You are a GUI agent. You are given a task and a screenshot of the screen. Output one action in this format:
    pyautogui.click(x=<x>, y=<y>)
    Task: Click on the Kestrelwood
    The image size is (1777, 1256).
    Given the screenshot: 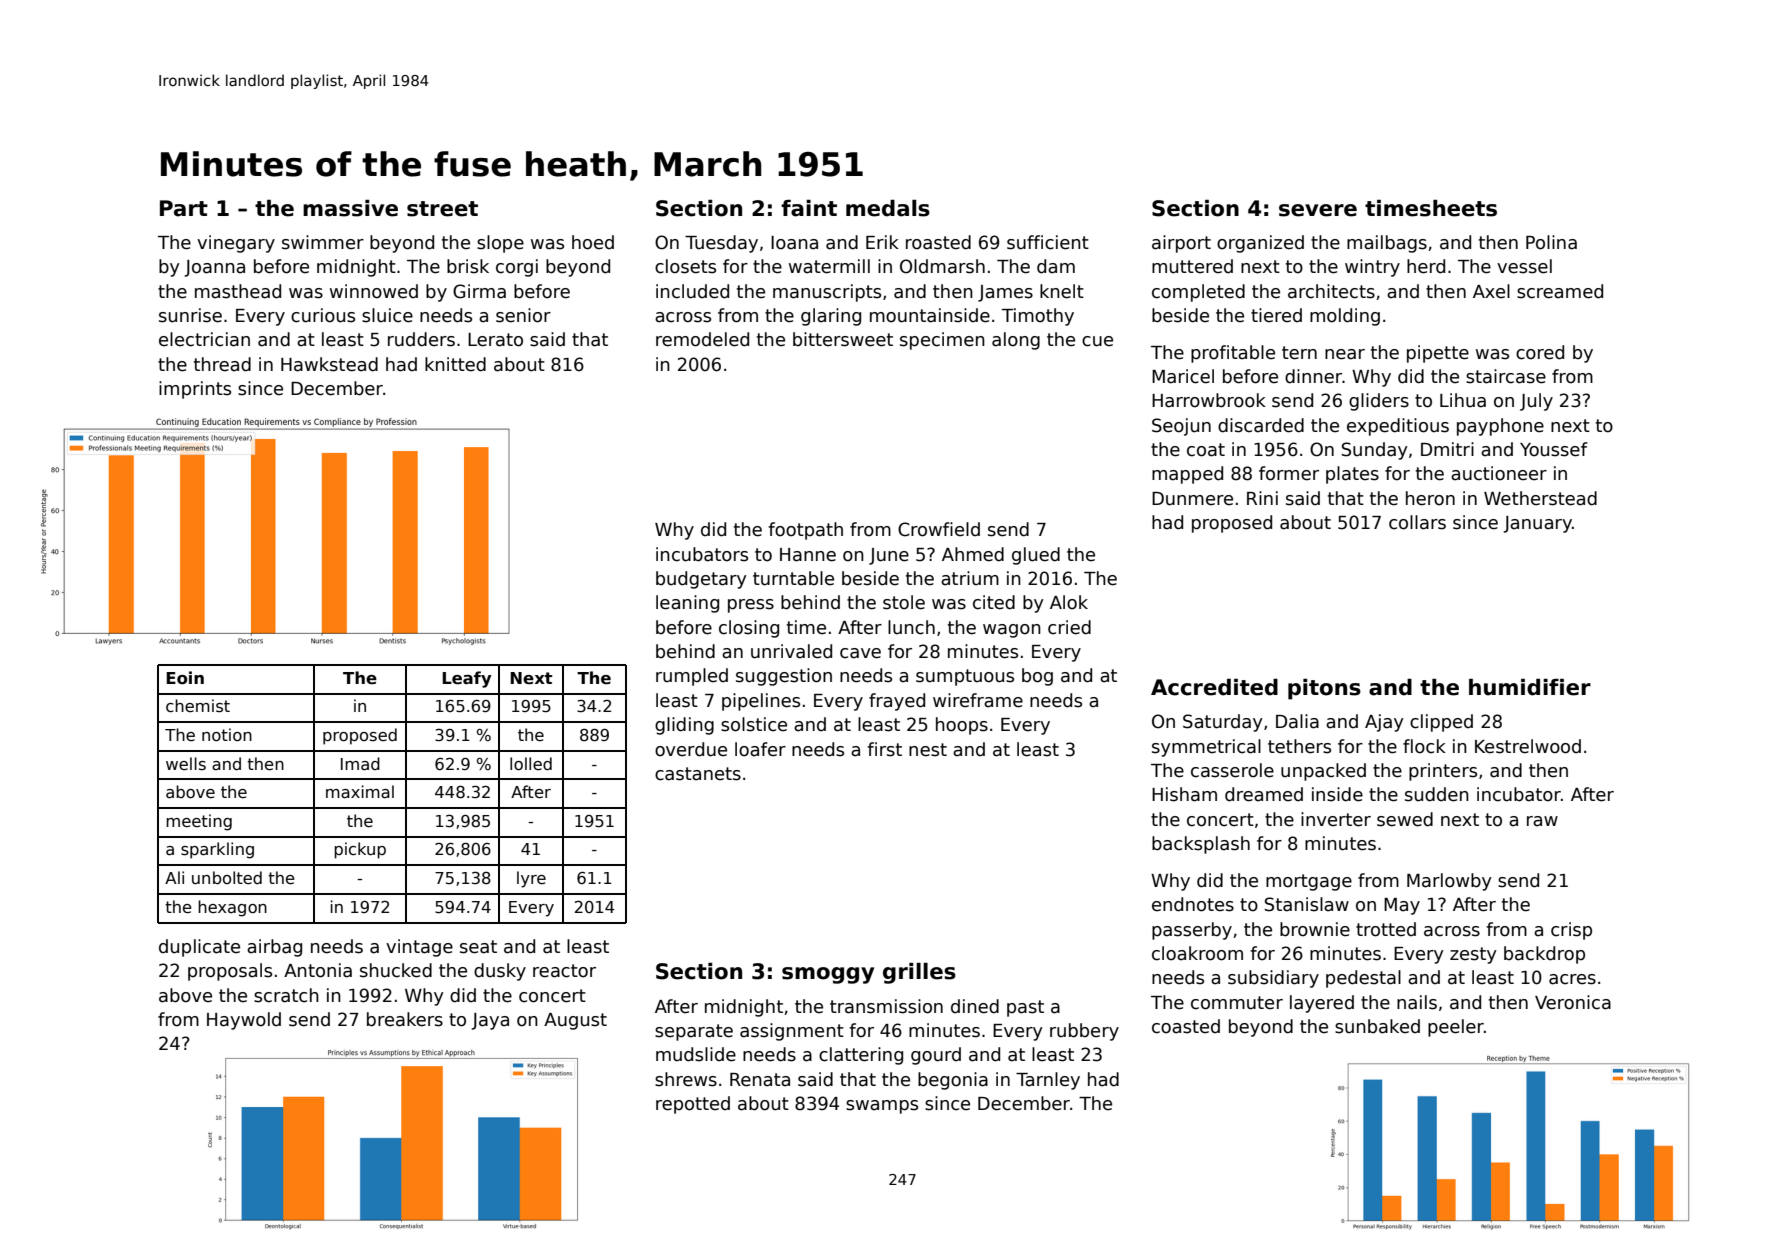 What is the action you would take?
    pyautogui.click(x=1528, y=746)
